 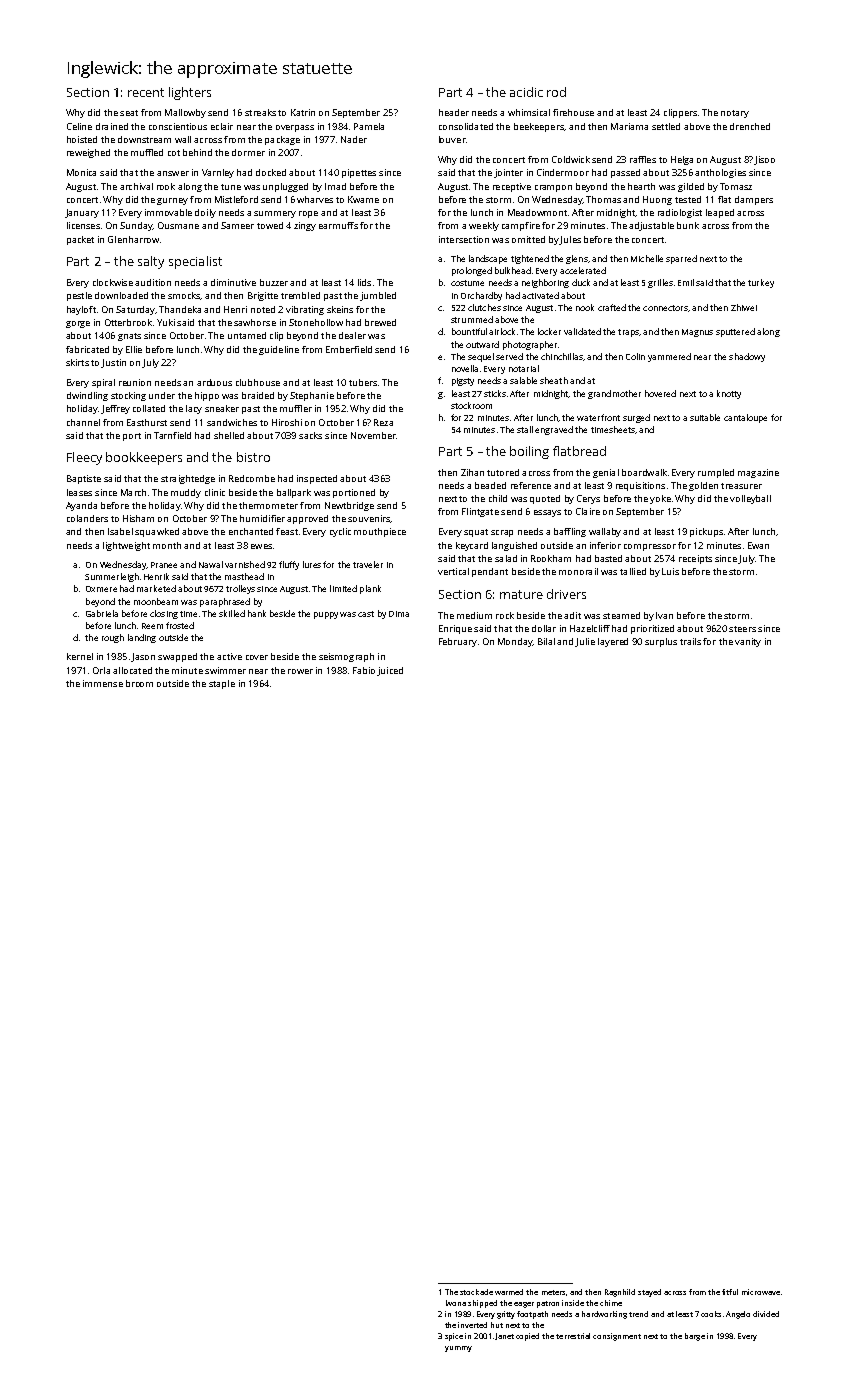 I want to click on Fabio, so click(x=364, y=670).
